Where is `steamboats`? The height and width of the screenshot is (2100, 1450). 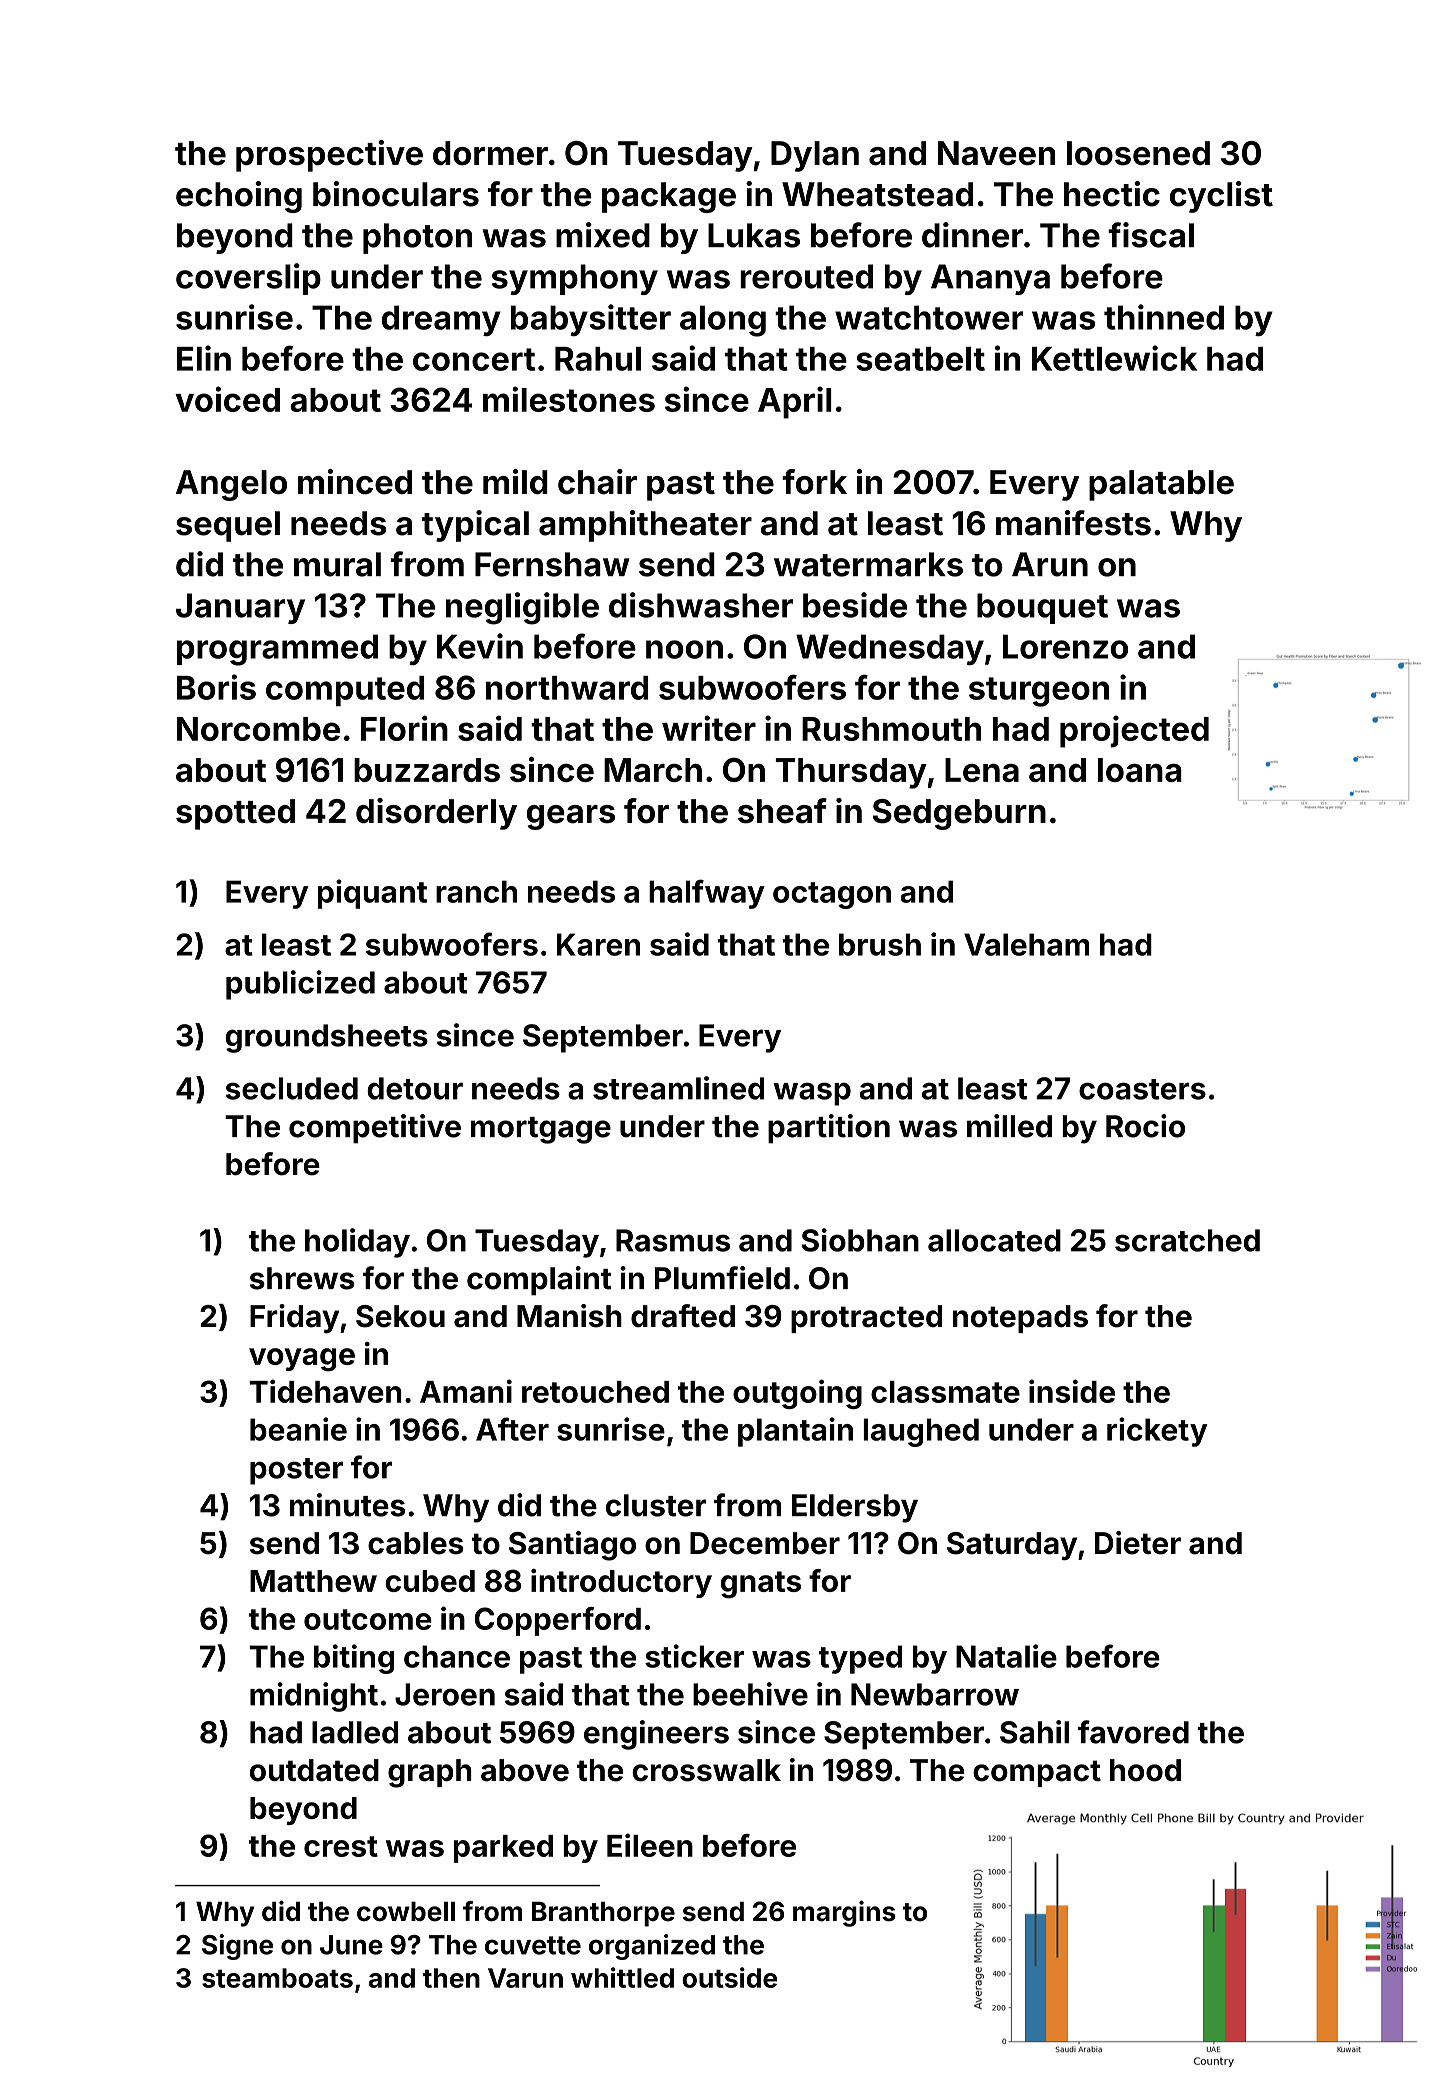
steamboats is located at coordinates (277, 1978).
